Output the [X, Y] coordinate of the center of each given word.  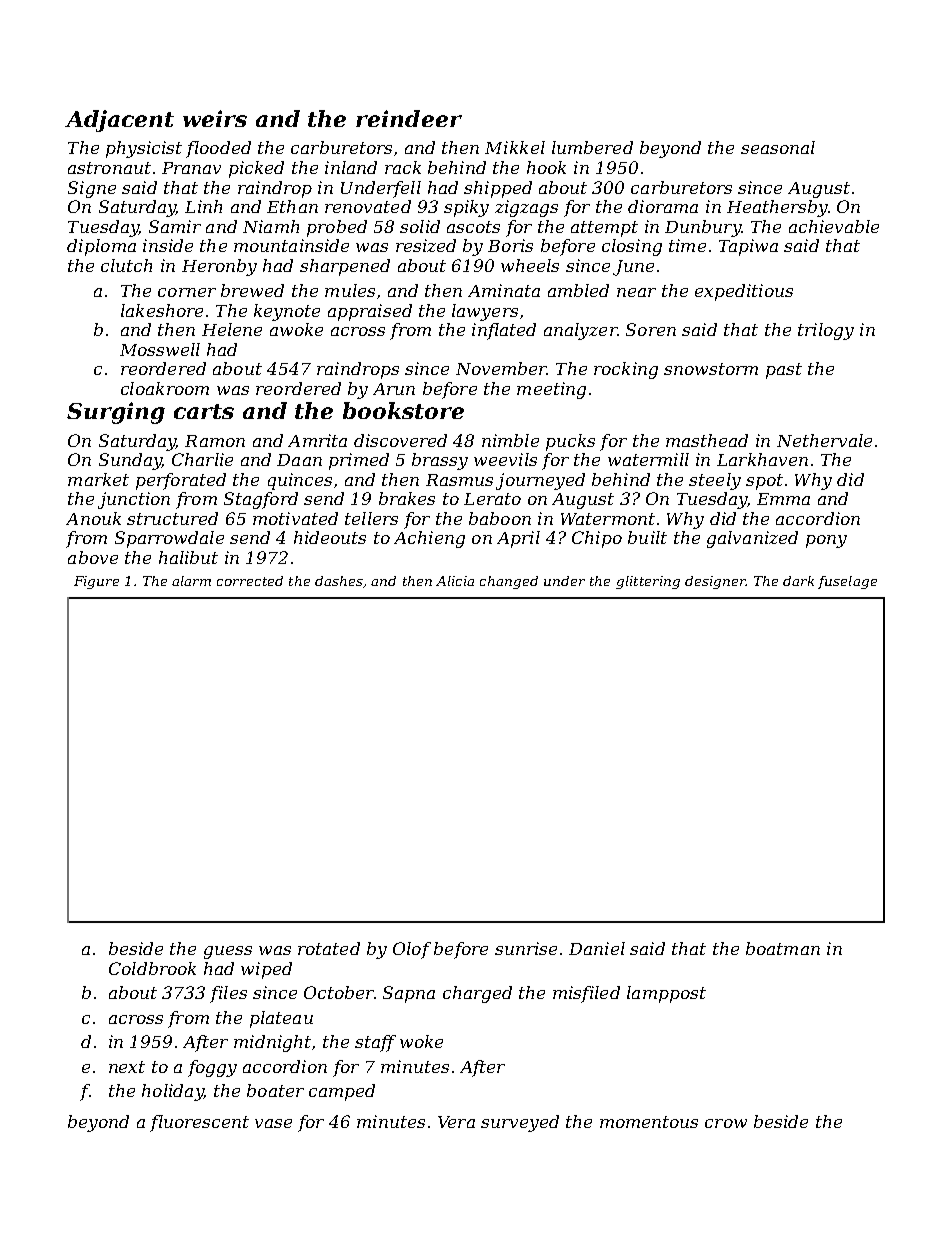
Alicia [455, 581]
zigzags [526, 208]
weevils [505, 459]
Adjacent [119, 121]
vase [273, 1123]
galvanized [752, 539]
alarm [191, 581]
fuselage [847, 582]
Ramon [215, 441]
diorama [663, 206]
